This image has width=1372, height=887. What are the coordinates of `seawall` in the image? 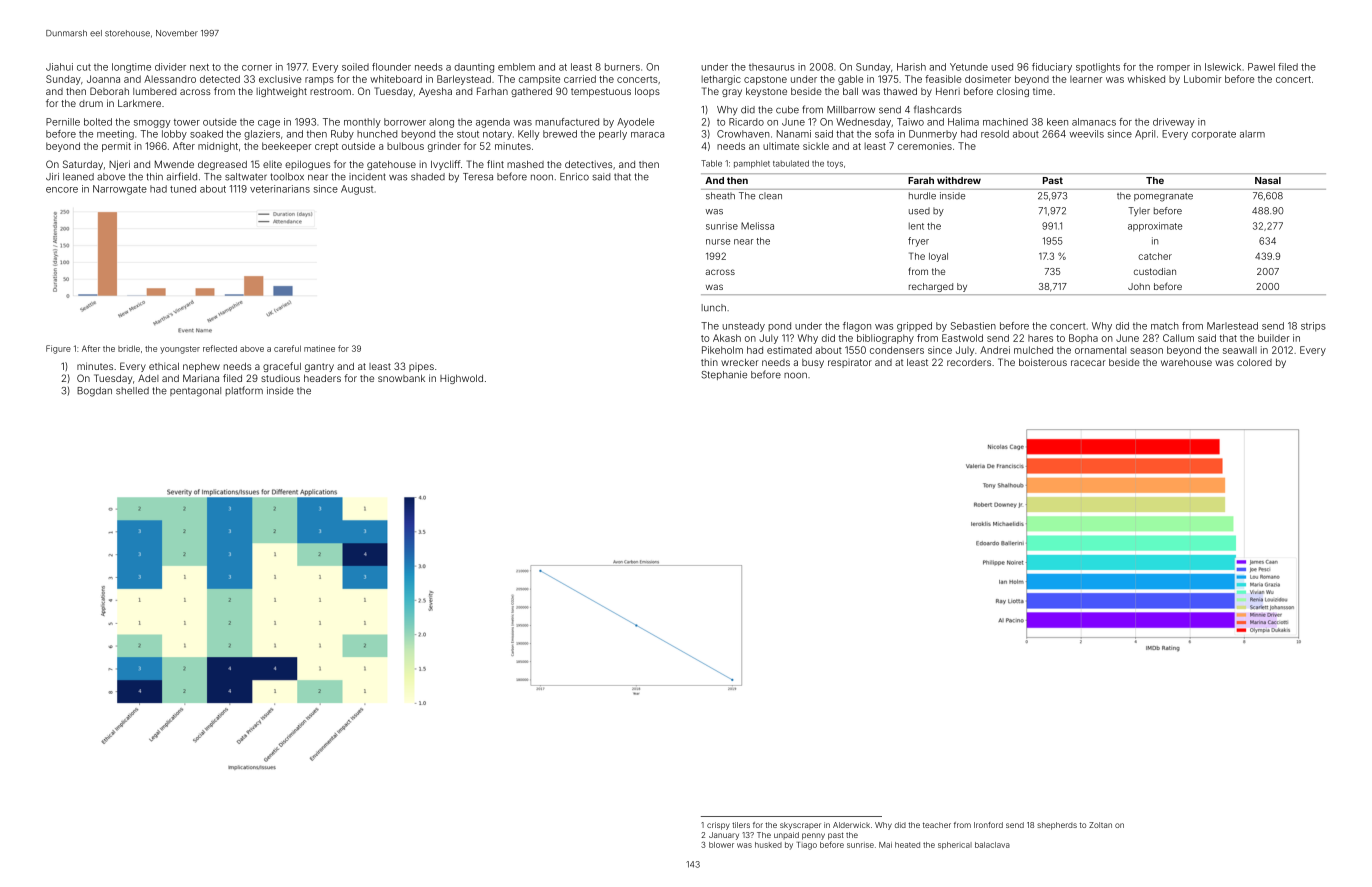 It's located at (1240, 350).
